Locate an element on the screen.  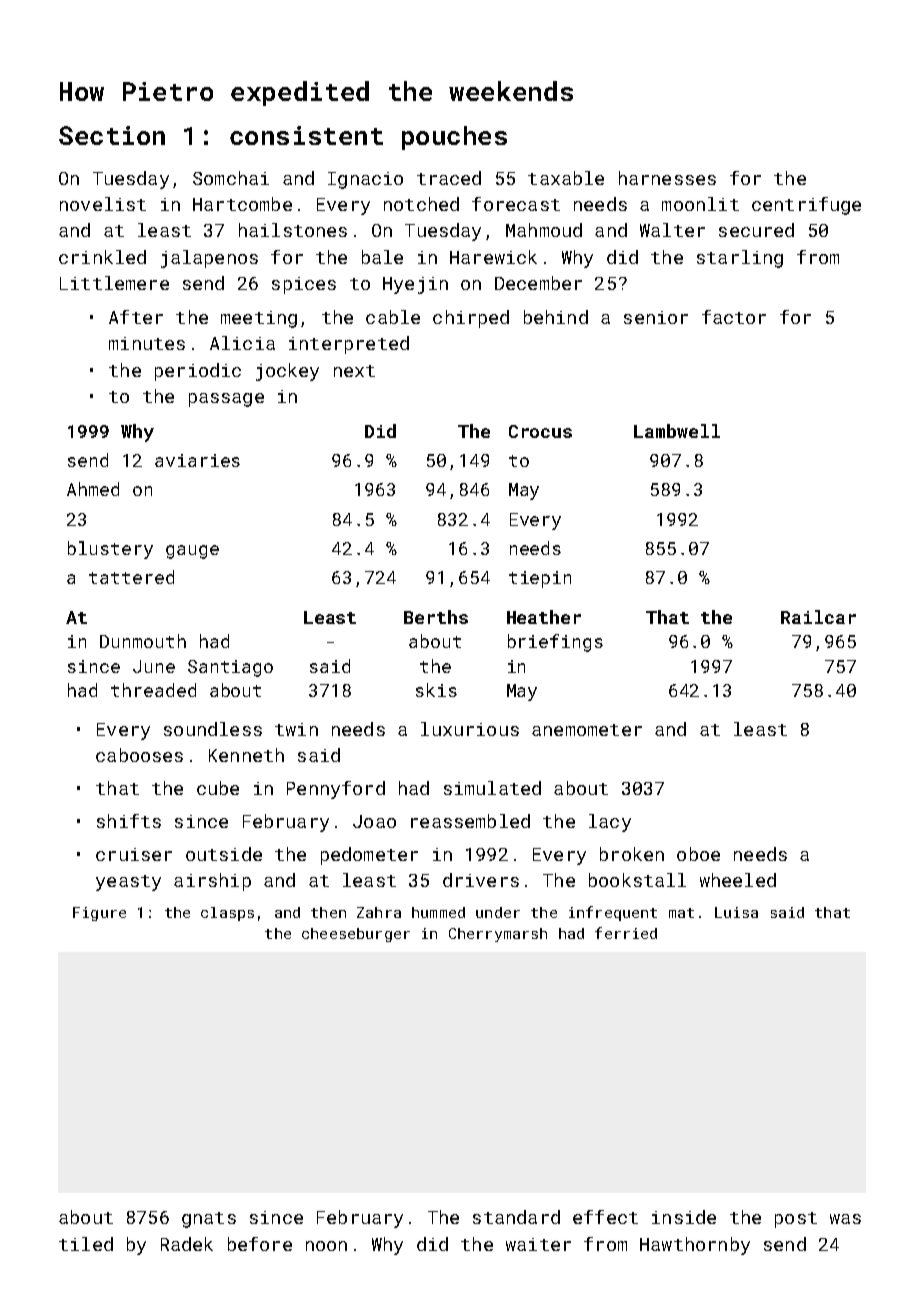
chirped is located at coordinates (471, 319).
